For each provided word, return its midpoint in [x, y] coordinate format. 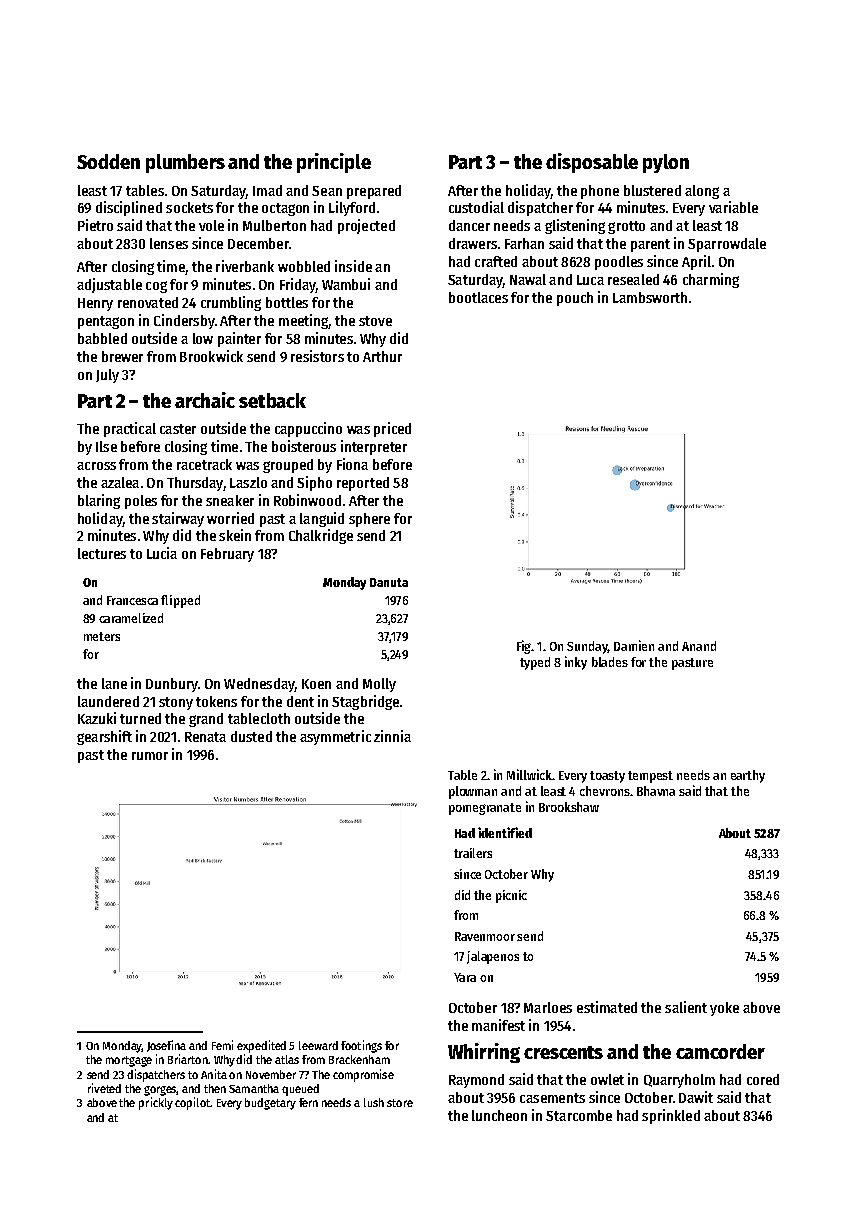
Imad [267, 190]
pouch [575, 299]
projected [366, 226]
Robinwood [307, 500]
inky [576, 663]
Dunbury [172, 685]
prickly [156, 1103]
